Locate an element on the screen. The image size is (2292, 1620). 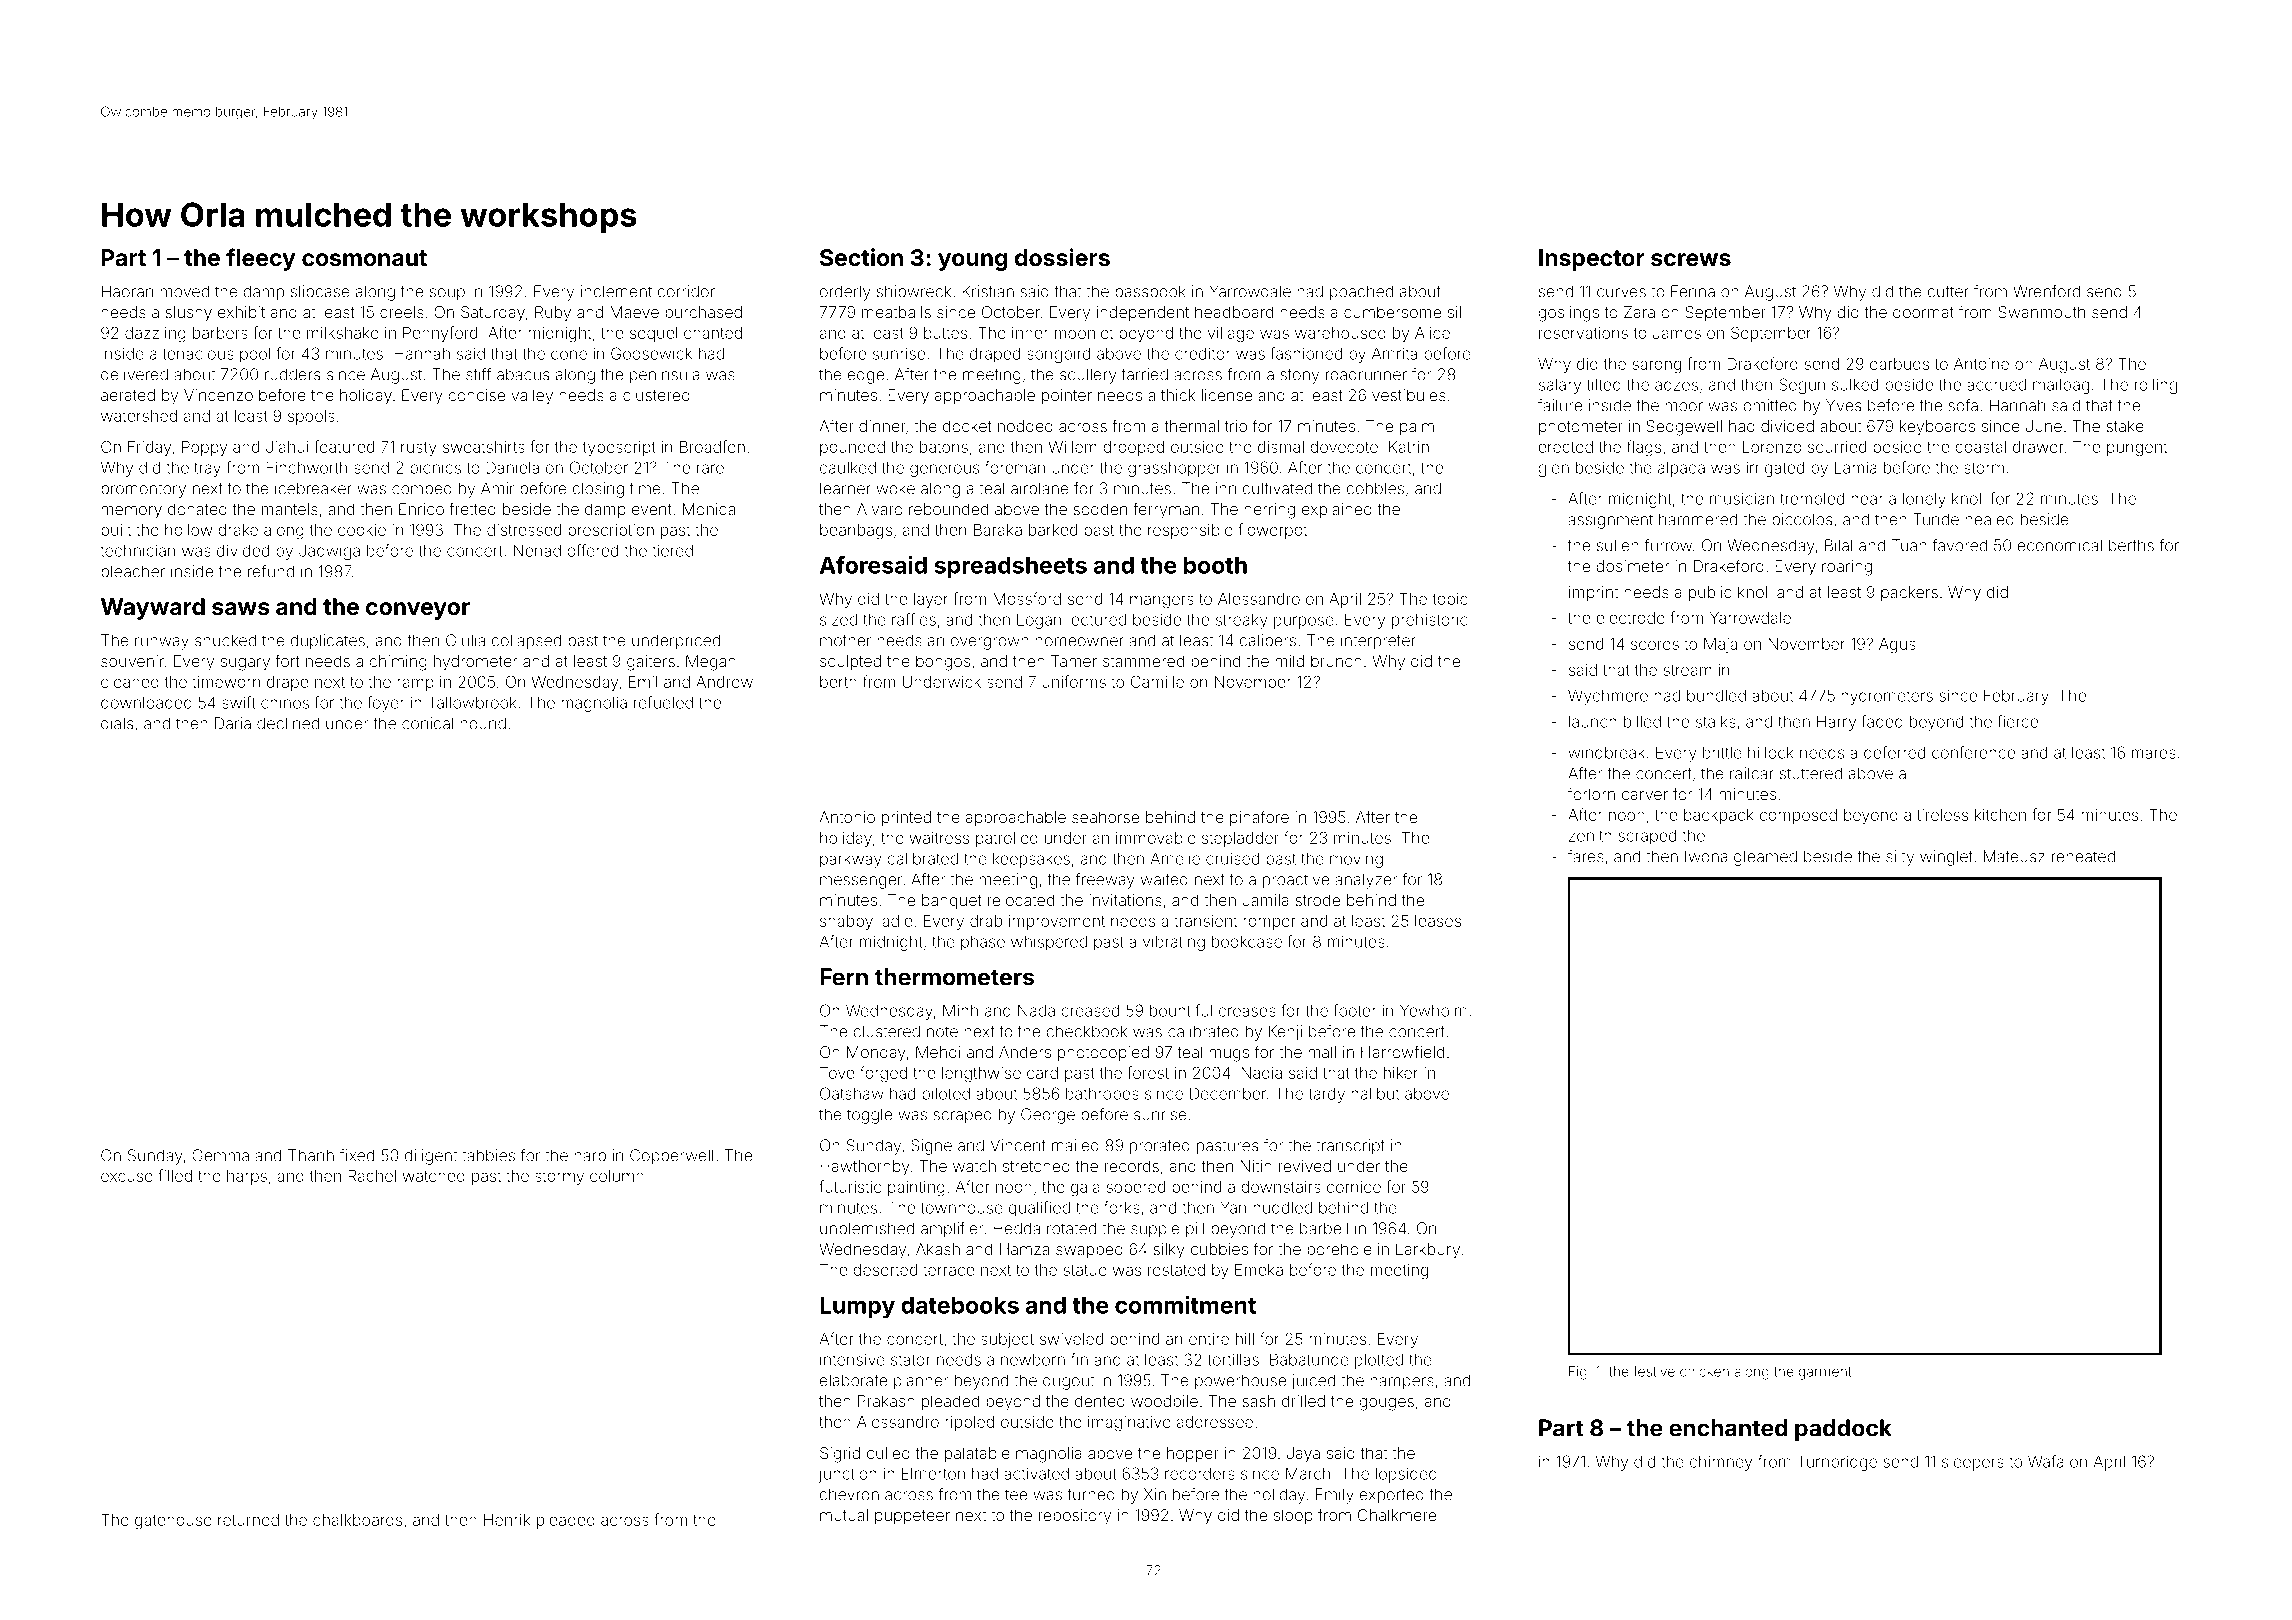
Wrenford is located at coordinates (2046, 291).
